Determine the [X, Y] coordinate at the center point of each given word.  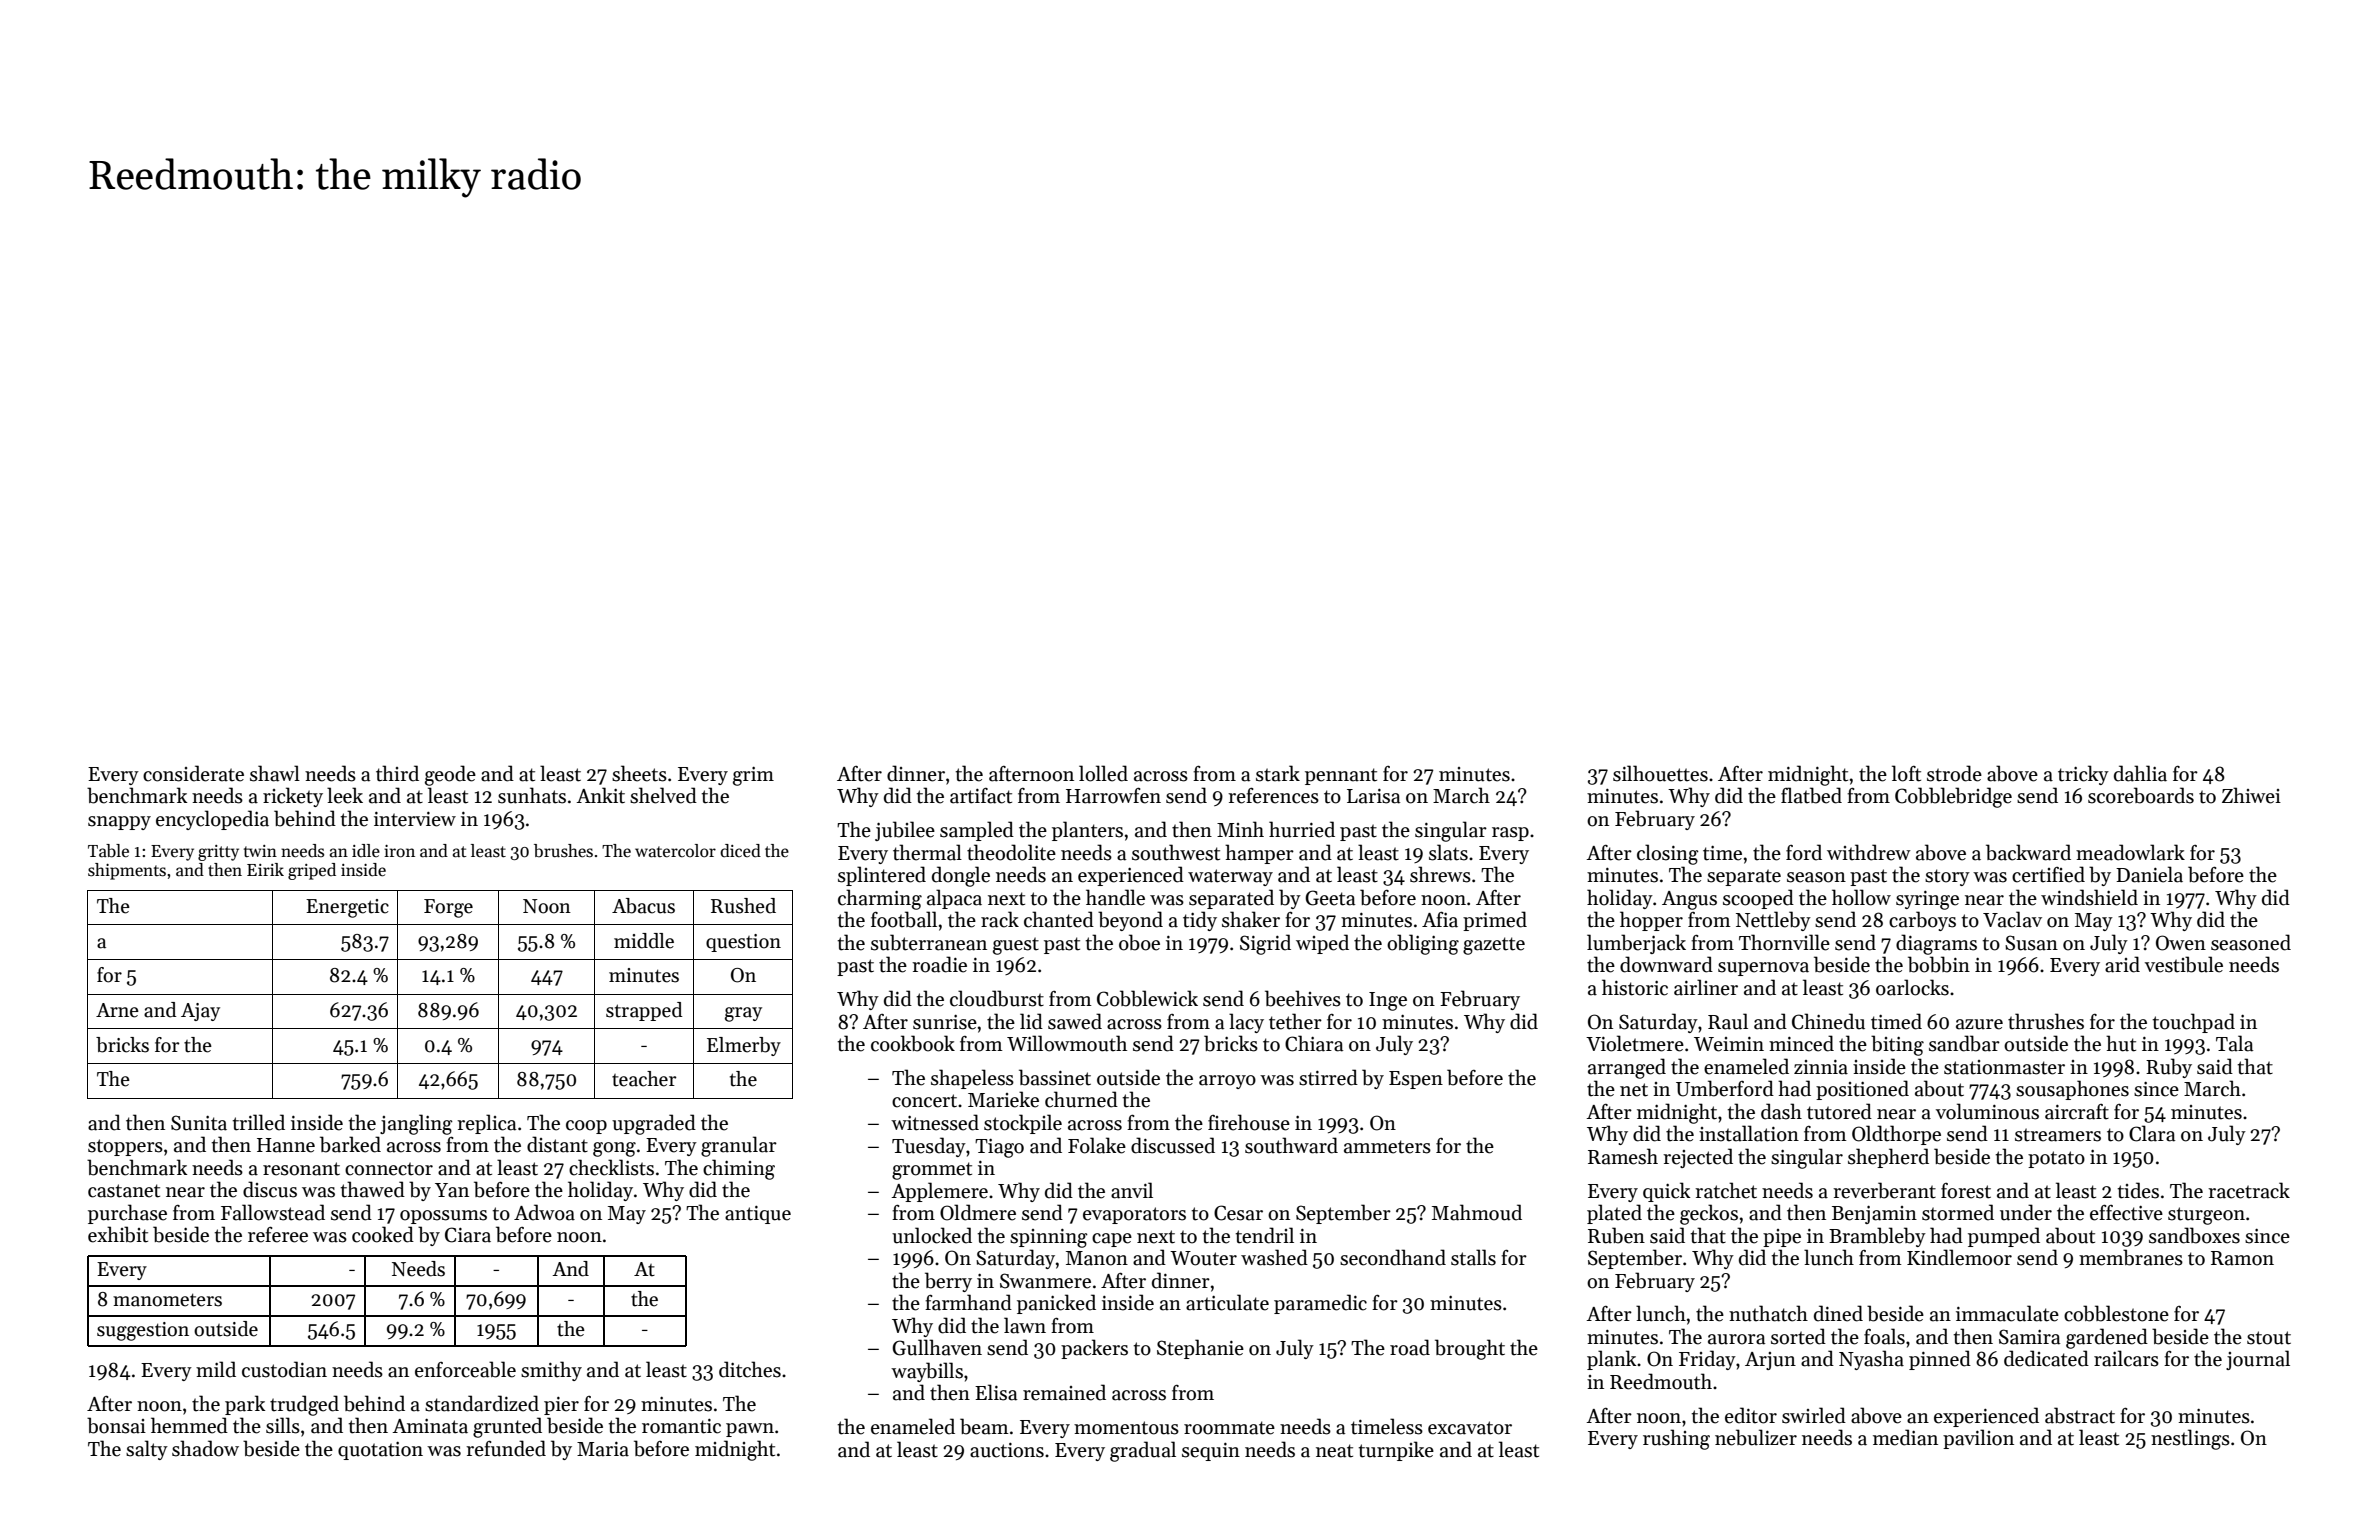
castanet [124, 1191]
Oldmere [978, 1212]
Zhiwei [2251, 795]
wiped [1322, 944]
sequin [1211, 1452]
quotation [380, 1451]
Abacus [643, 906]
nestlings [2190, 1439]
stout [2269, 1338]
